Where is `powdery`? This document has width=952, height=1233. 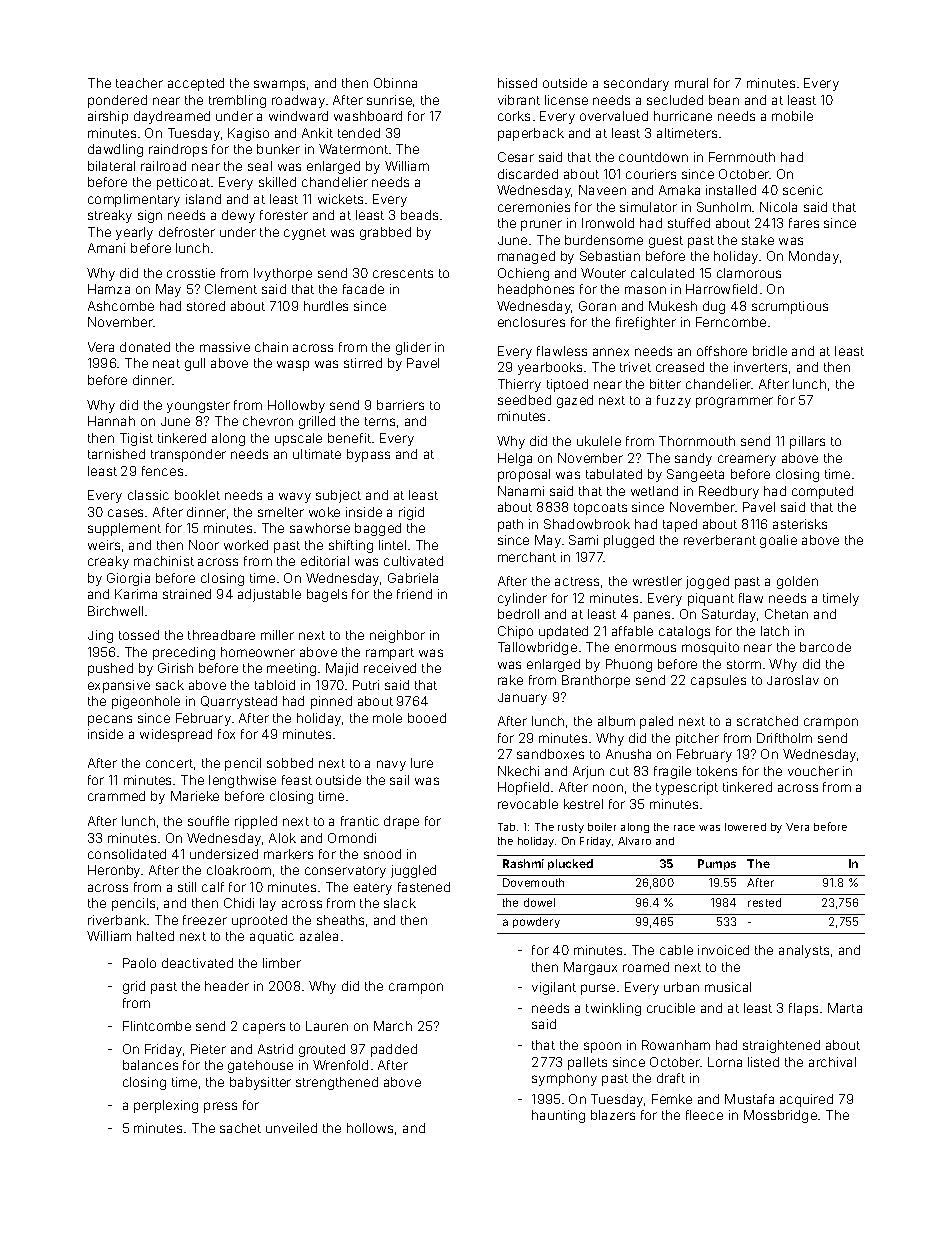
powdery is located at coordinates (536, 922).
